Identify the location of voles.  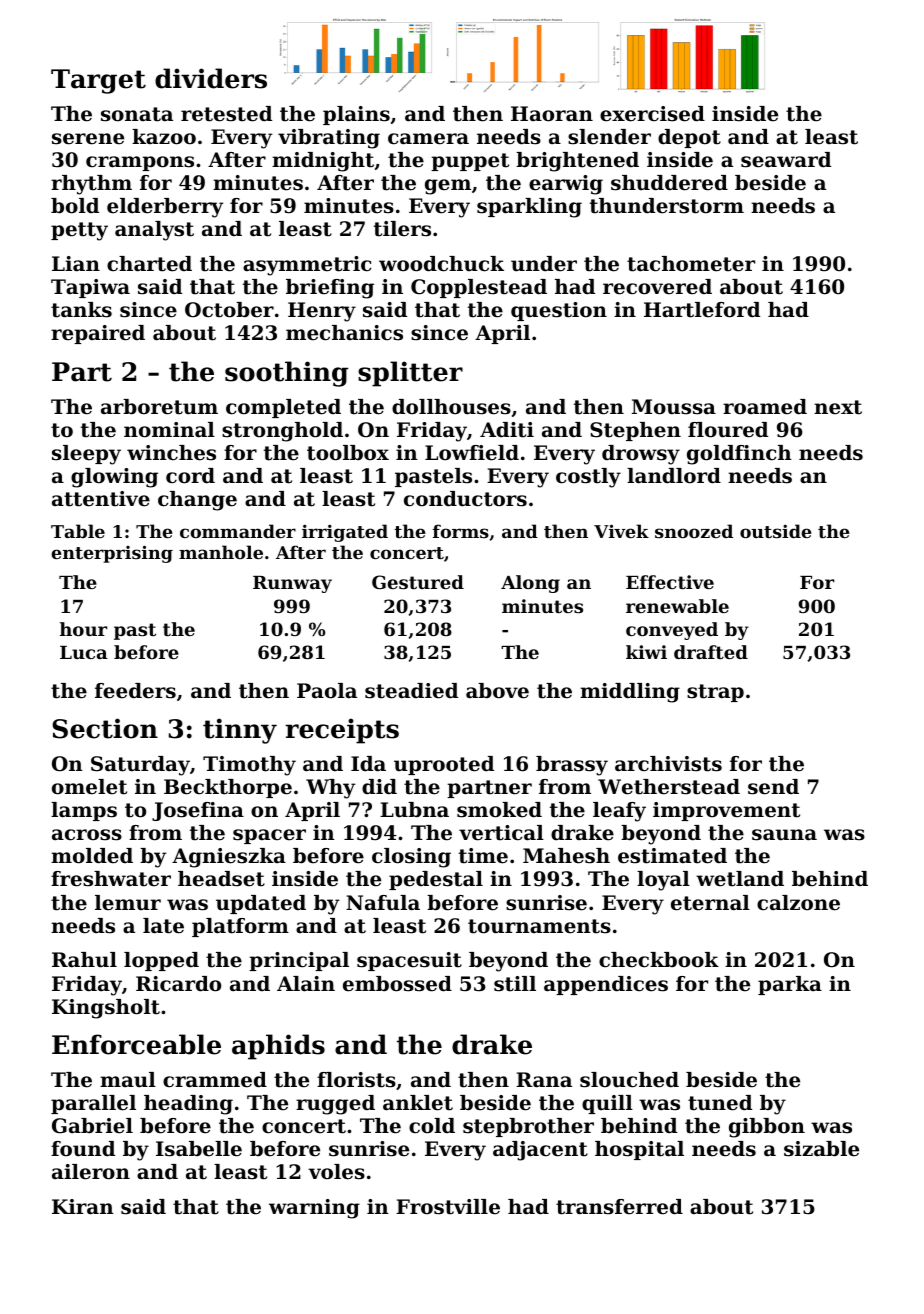
(336, 1172).
